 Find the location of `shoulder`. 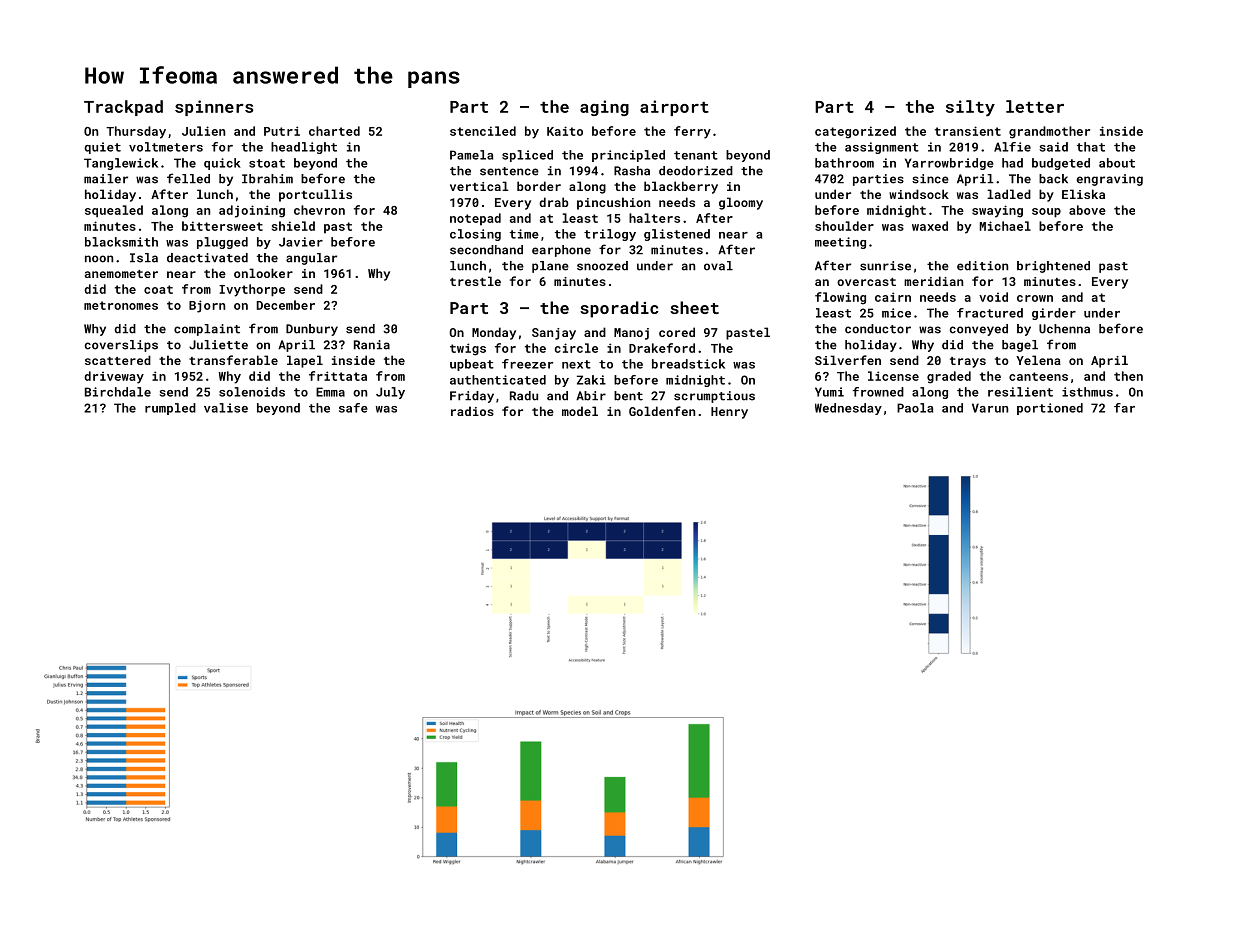

shoulder is located at coordinates (844, 226).
